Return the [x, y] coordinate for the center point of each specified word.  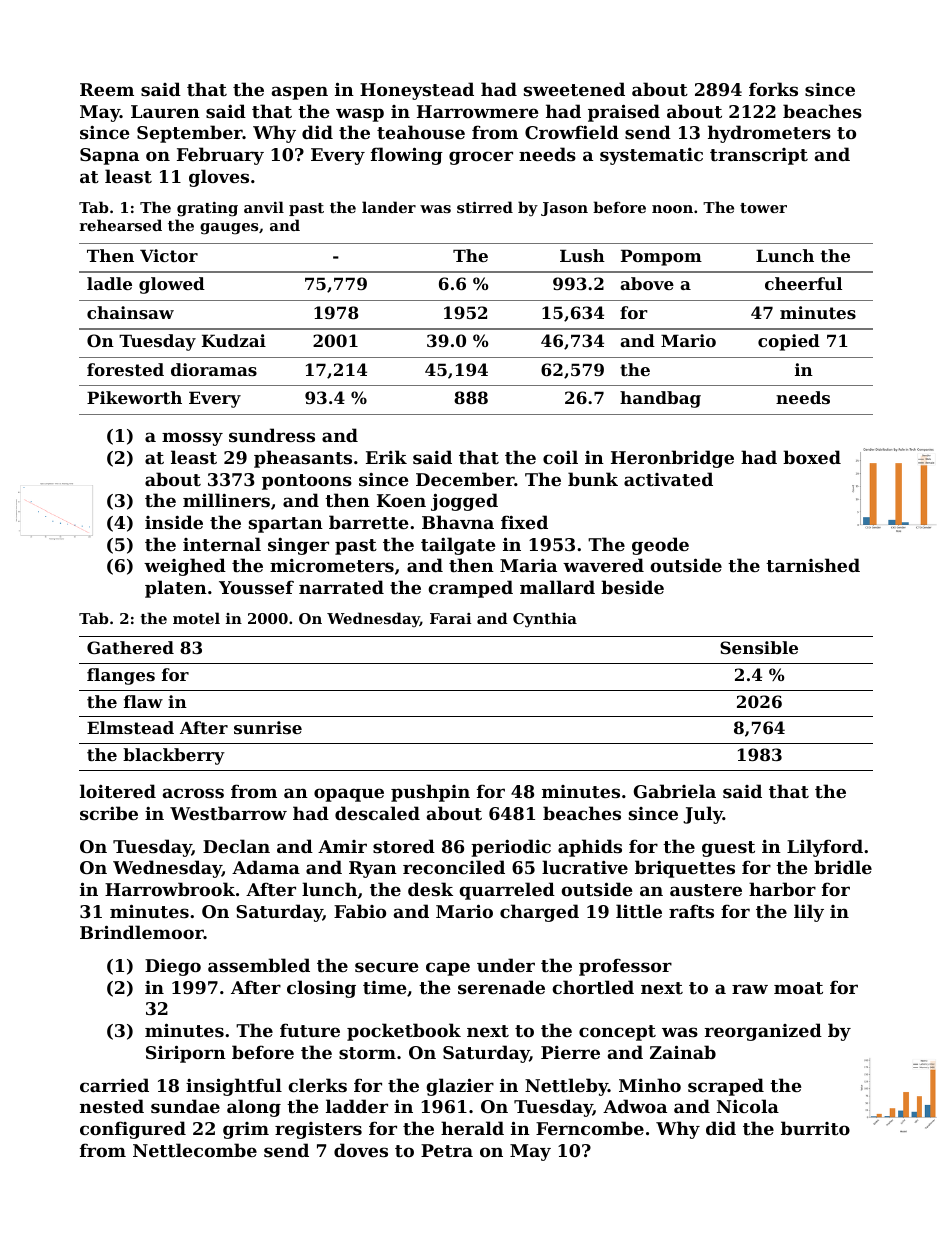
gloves [219, 178]
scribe [109, 813]
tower [763, 208]
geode [660, 546]
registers [318, 1130]
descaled [377, 813]
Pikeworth [134, 397]
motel [196, 618]
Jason [564, 209]
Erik [386, 457]
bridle [843, 867]
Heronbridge [672, 459]
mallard [557, 587]
